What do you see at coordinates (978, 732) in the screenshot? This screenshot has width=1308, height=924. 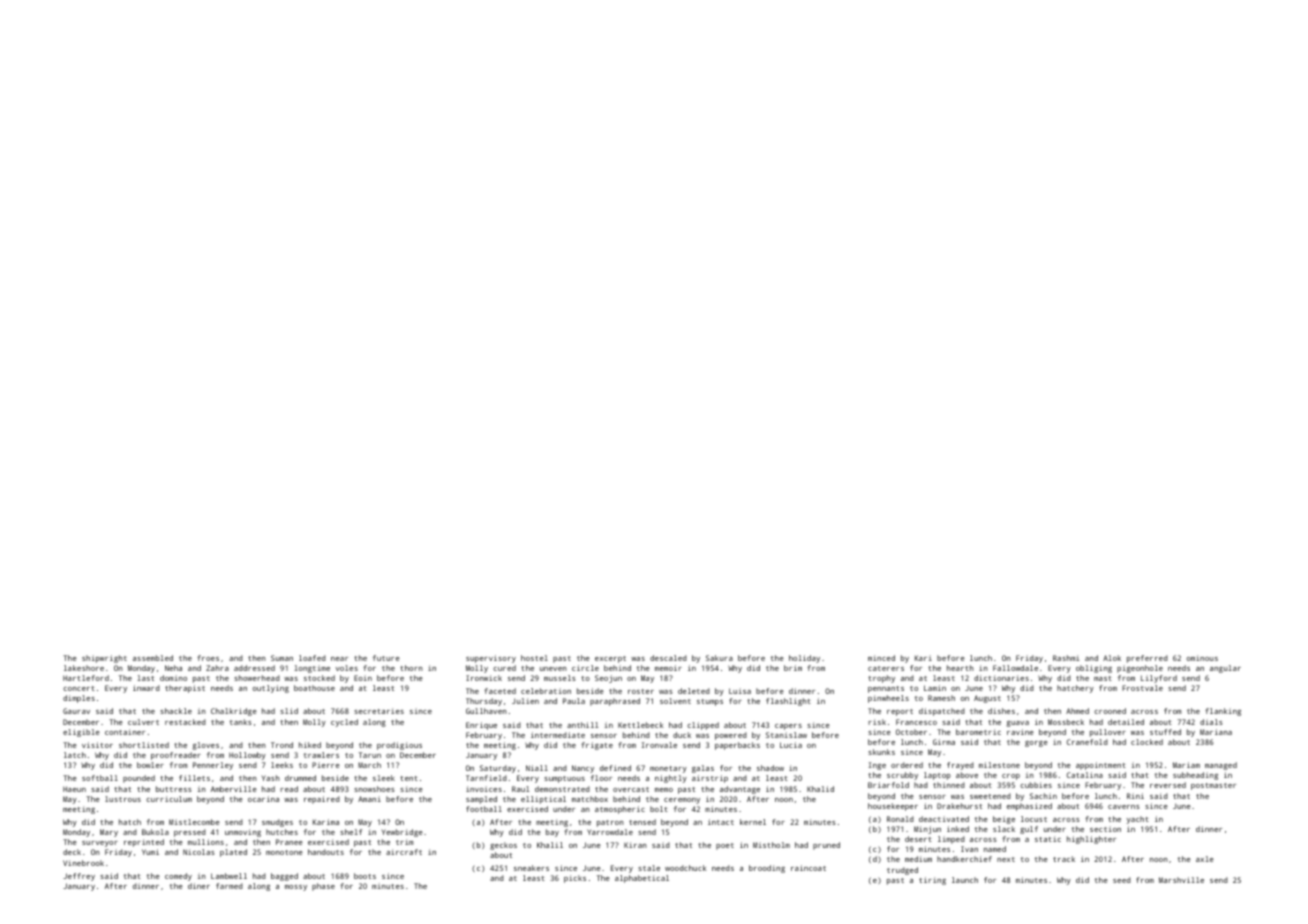 I see `barometric` at bounding box center [978, 732].
